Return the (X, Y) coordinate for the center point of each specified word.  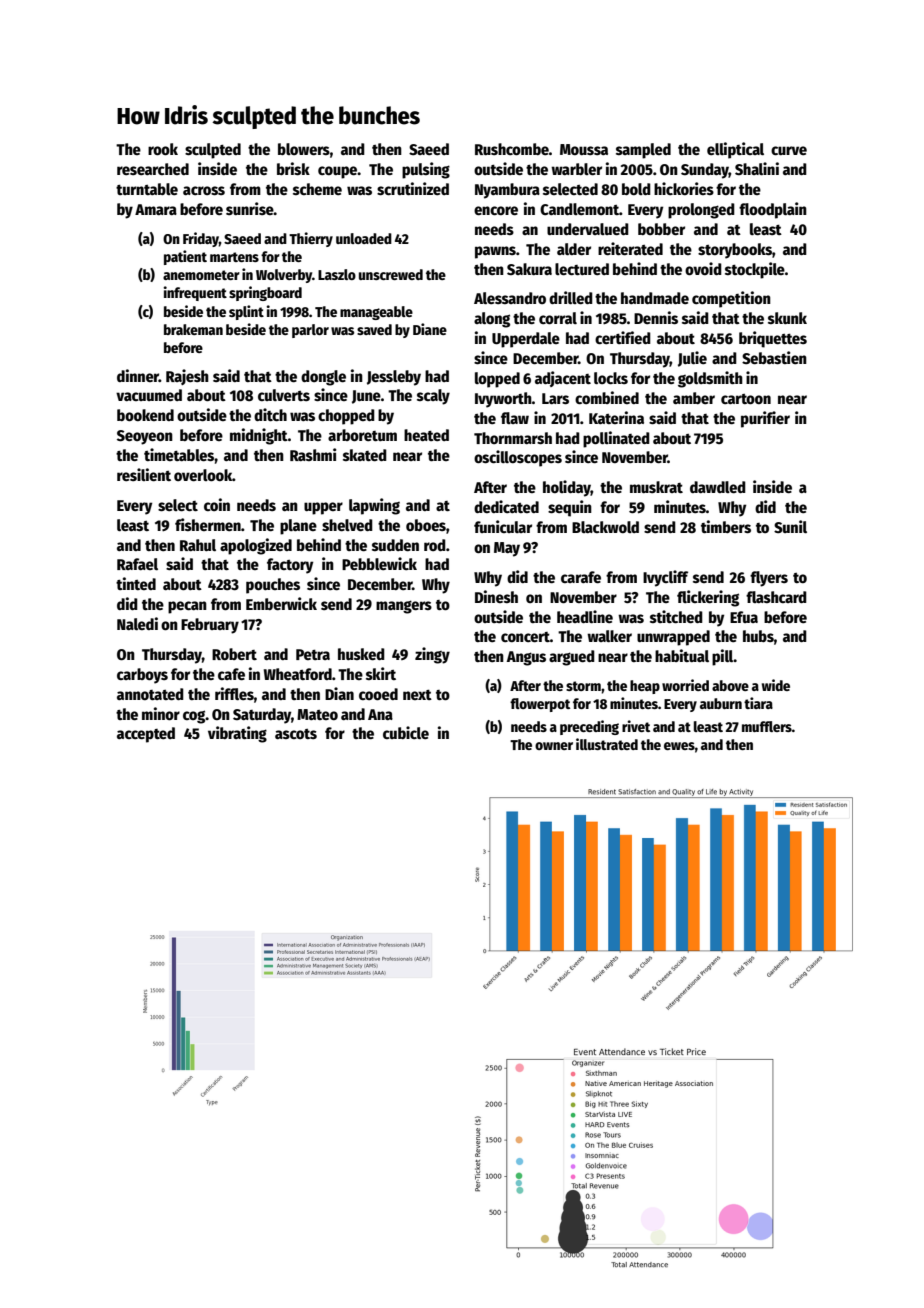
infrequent (195, 293)
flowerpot (540, 705)
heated (426, 435)
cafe (231, 674)
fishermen (208, 524)
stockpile (755, 270)
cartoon (746, 399)
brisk (293, 169)
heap (645, 687)
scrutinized (413, 189)
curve (789, 150)
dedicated (506, 506)
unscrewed (391, 274)
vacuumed (149, 395)
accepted (146, 735)
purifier (765, 419)
